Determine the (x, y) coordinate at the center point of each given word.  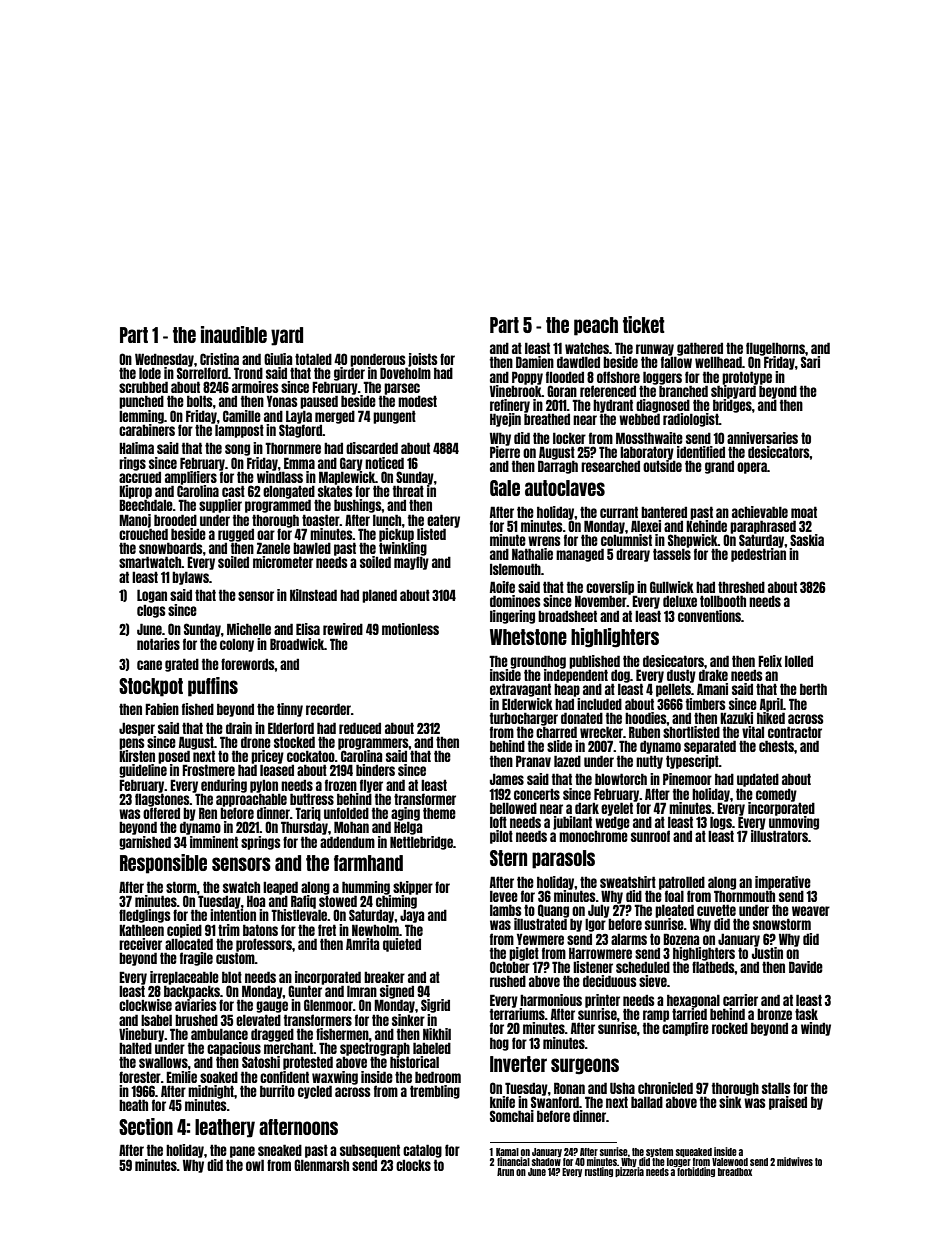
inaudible (234, 334)
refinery (510, 406)
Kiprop (135, 492)
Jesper (137, 729)
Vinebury (141, 1035)
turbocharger (524, 719)
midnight (211, 1092)
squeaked (694, 1152)
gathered (700, 349)
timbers (706, 704)
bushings (358, 506)
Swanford (555, 1102)
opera (752, 468)
